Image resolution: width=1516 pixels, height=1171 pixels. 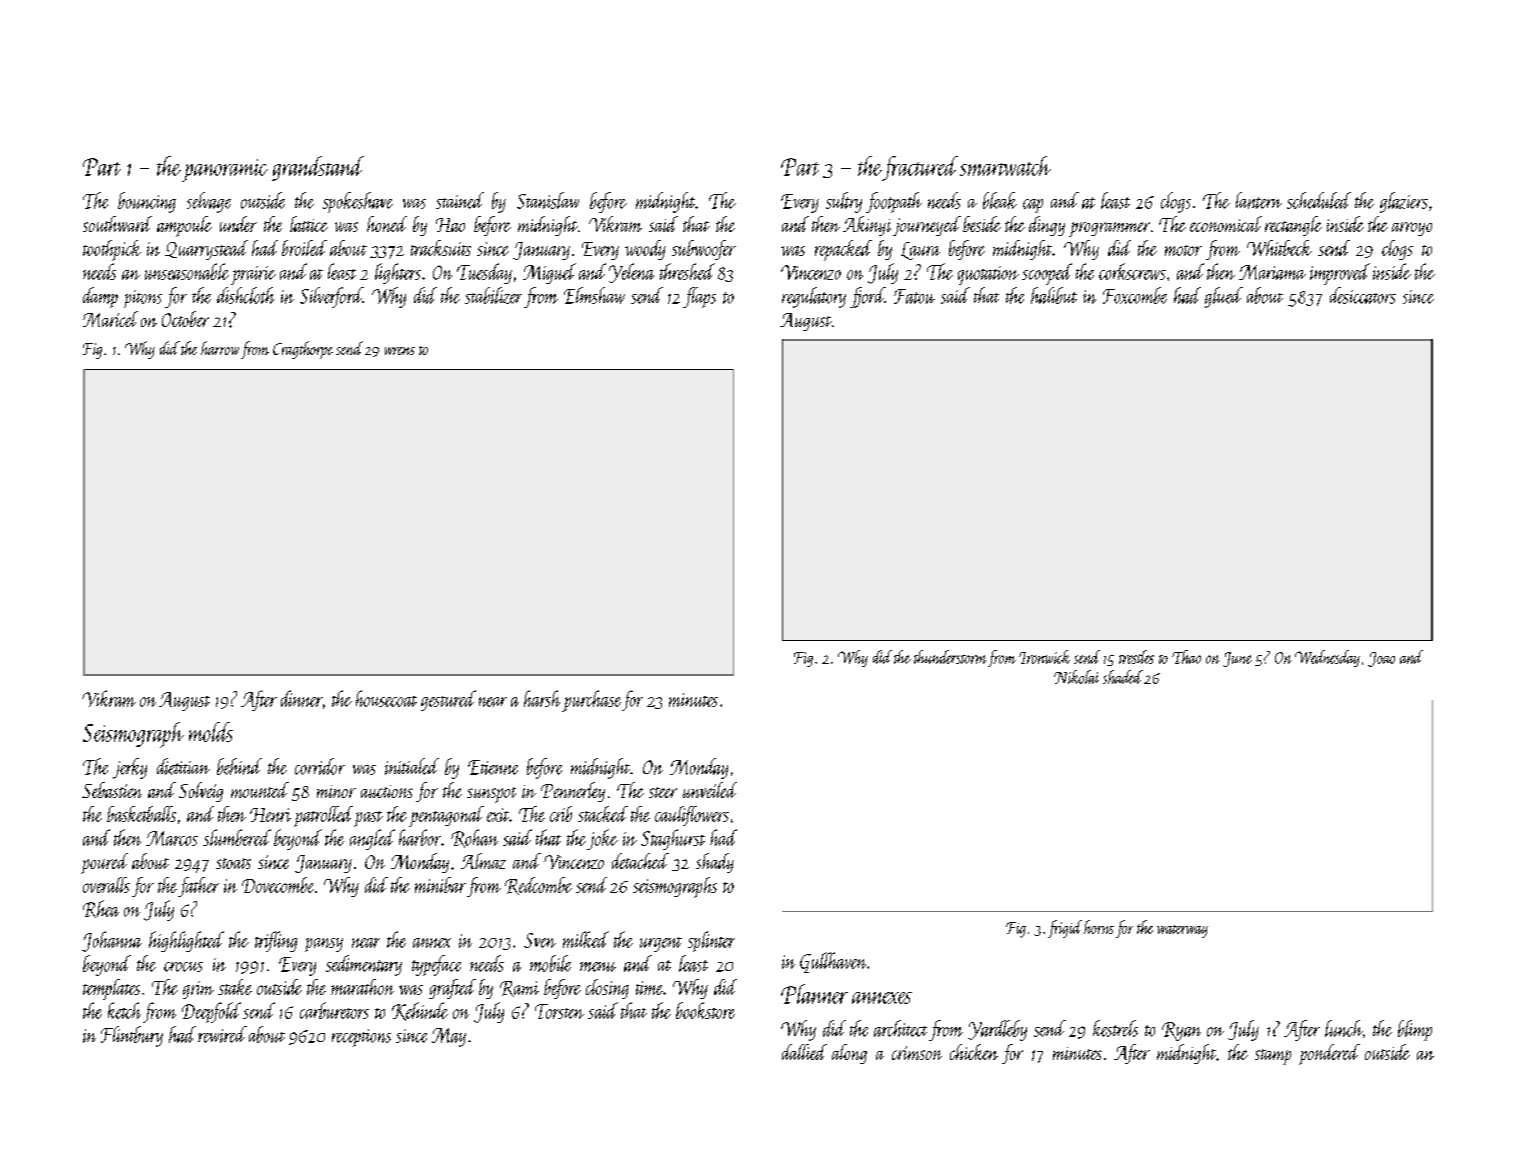 What do you see at coordinates (1033, 206) in the screenshot?
I see `cap` at bounding box center [1033, 206].
